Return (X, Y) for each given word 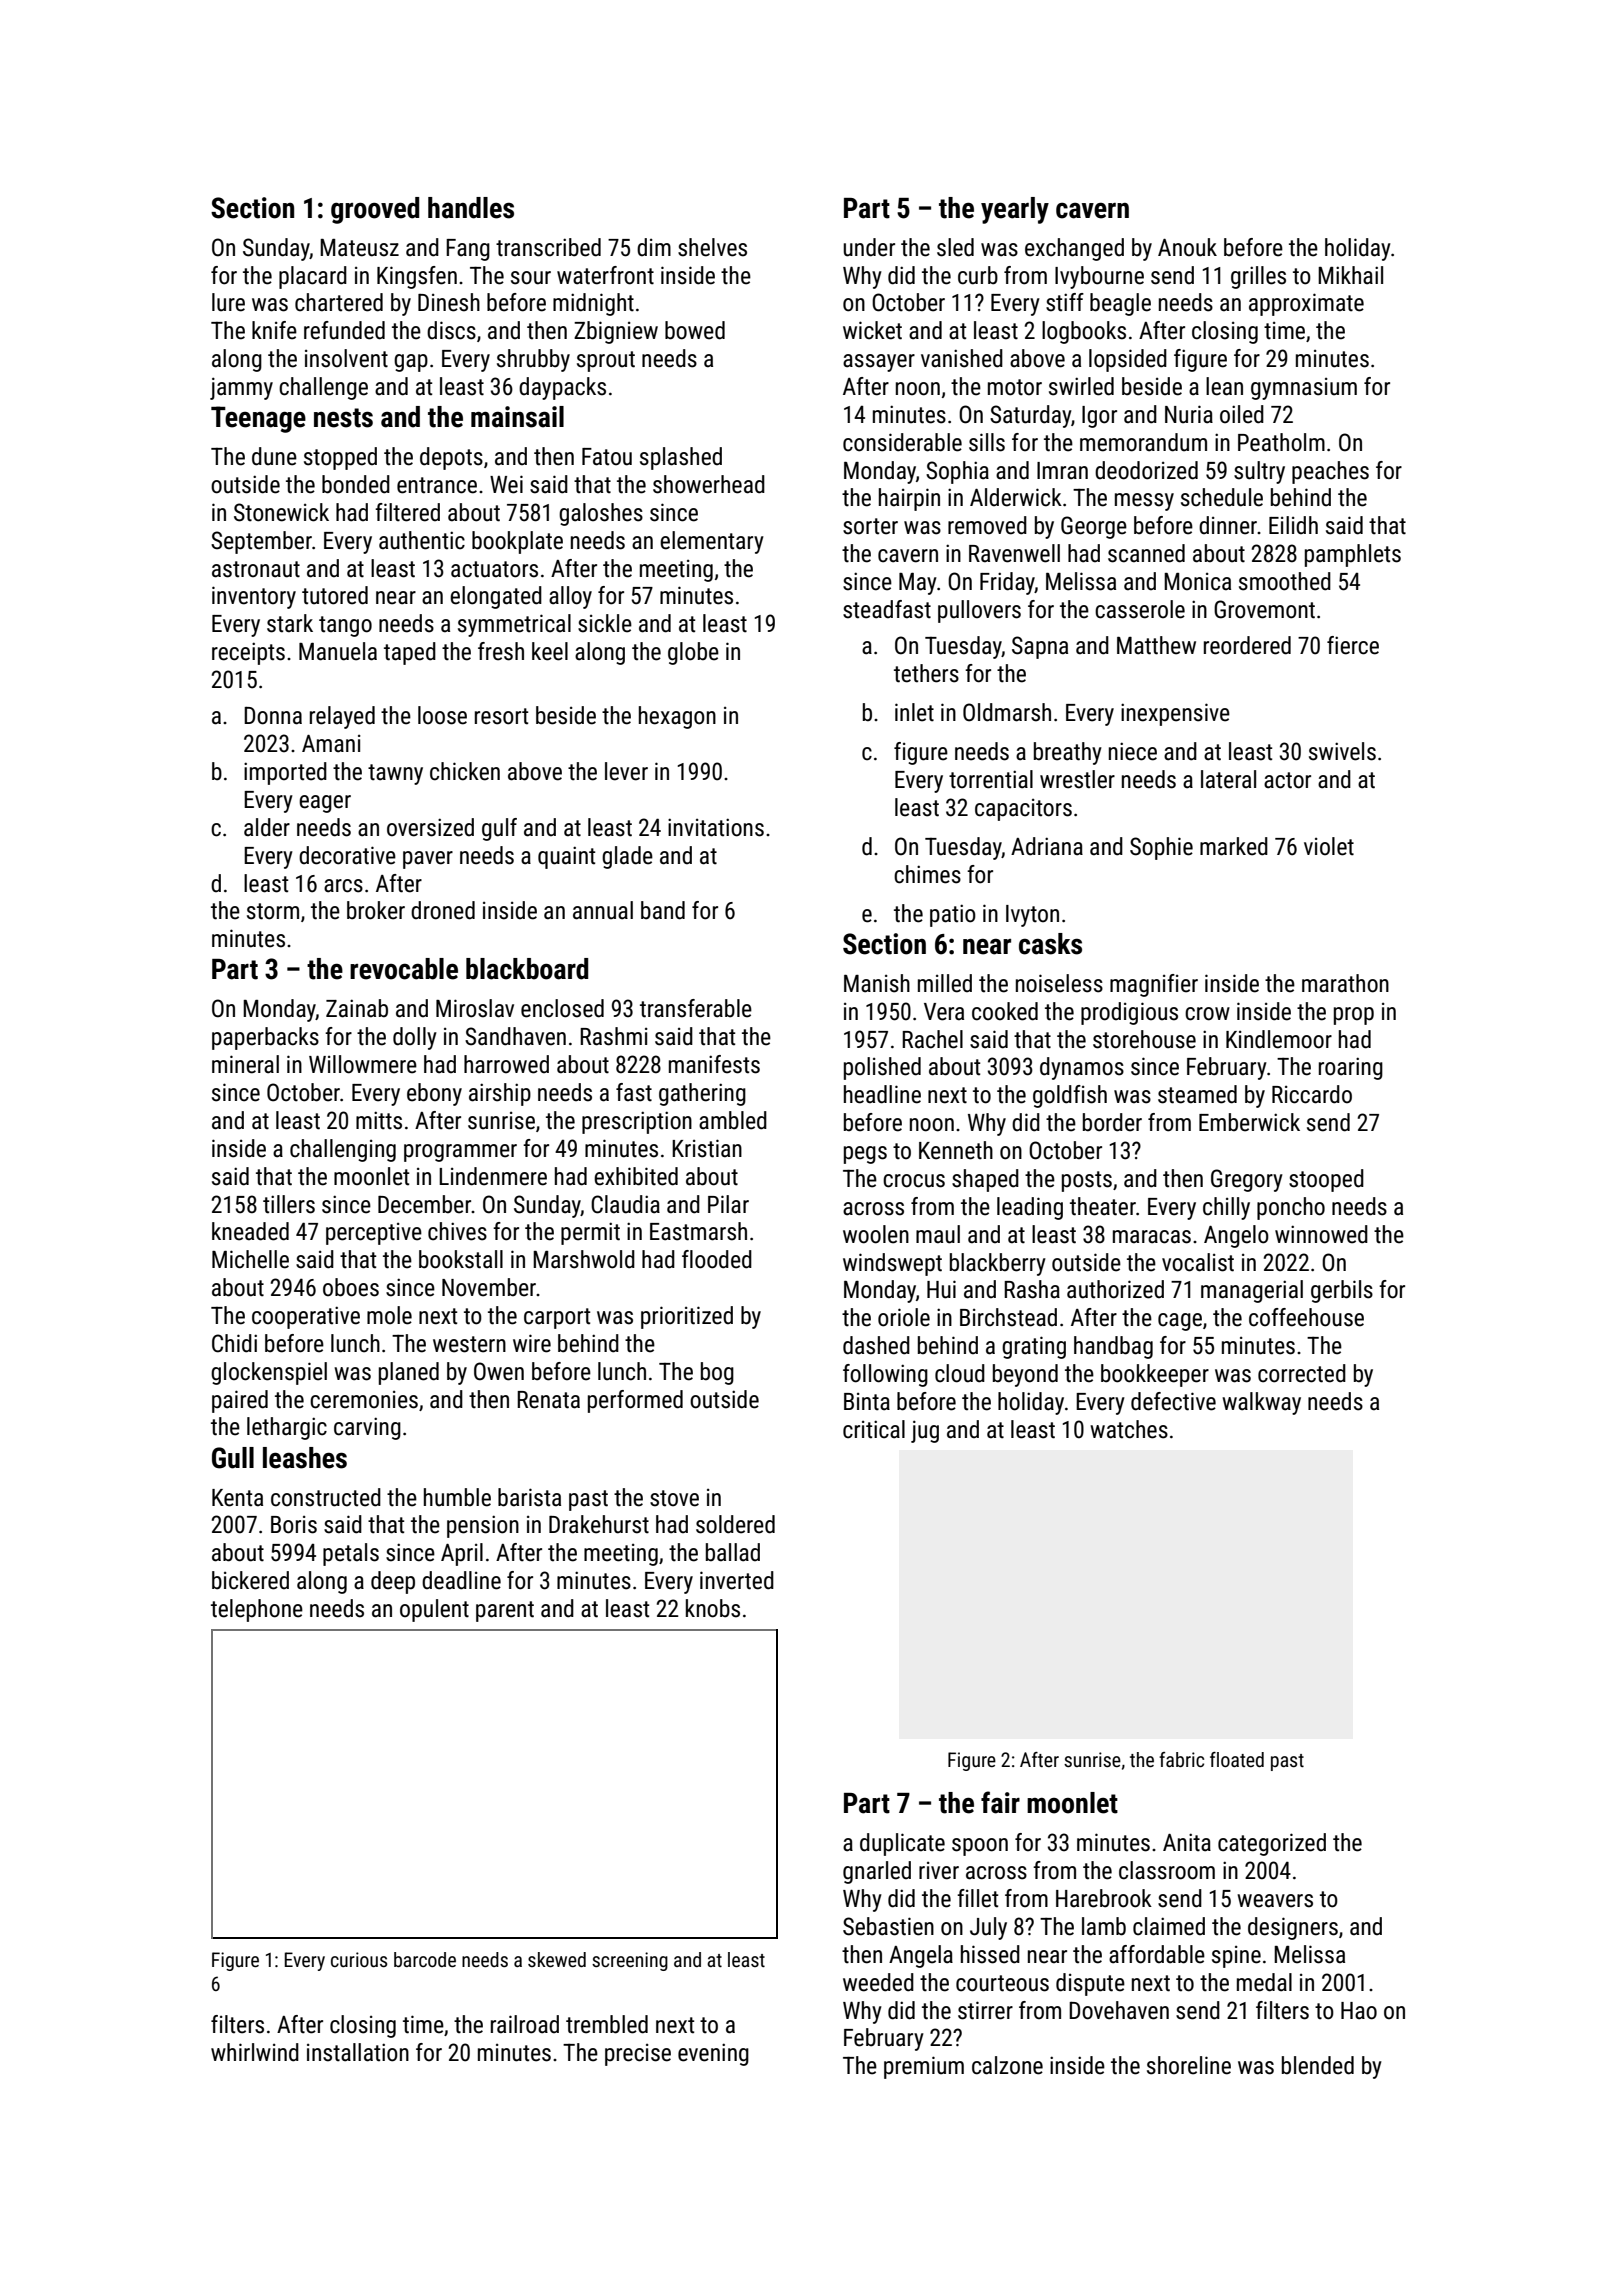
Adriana (1047, 846)
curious (359, 1959)
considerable (902, 442)
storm (273, 911)
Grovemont (1264, 609)
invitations (716, 827)
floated (1237, 1759)
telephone (257, 1610)
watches (1129, 1429)
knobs (713, 1608)
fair (1000, 1802)
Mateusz (359, 248)
